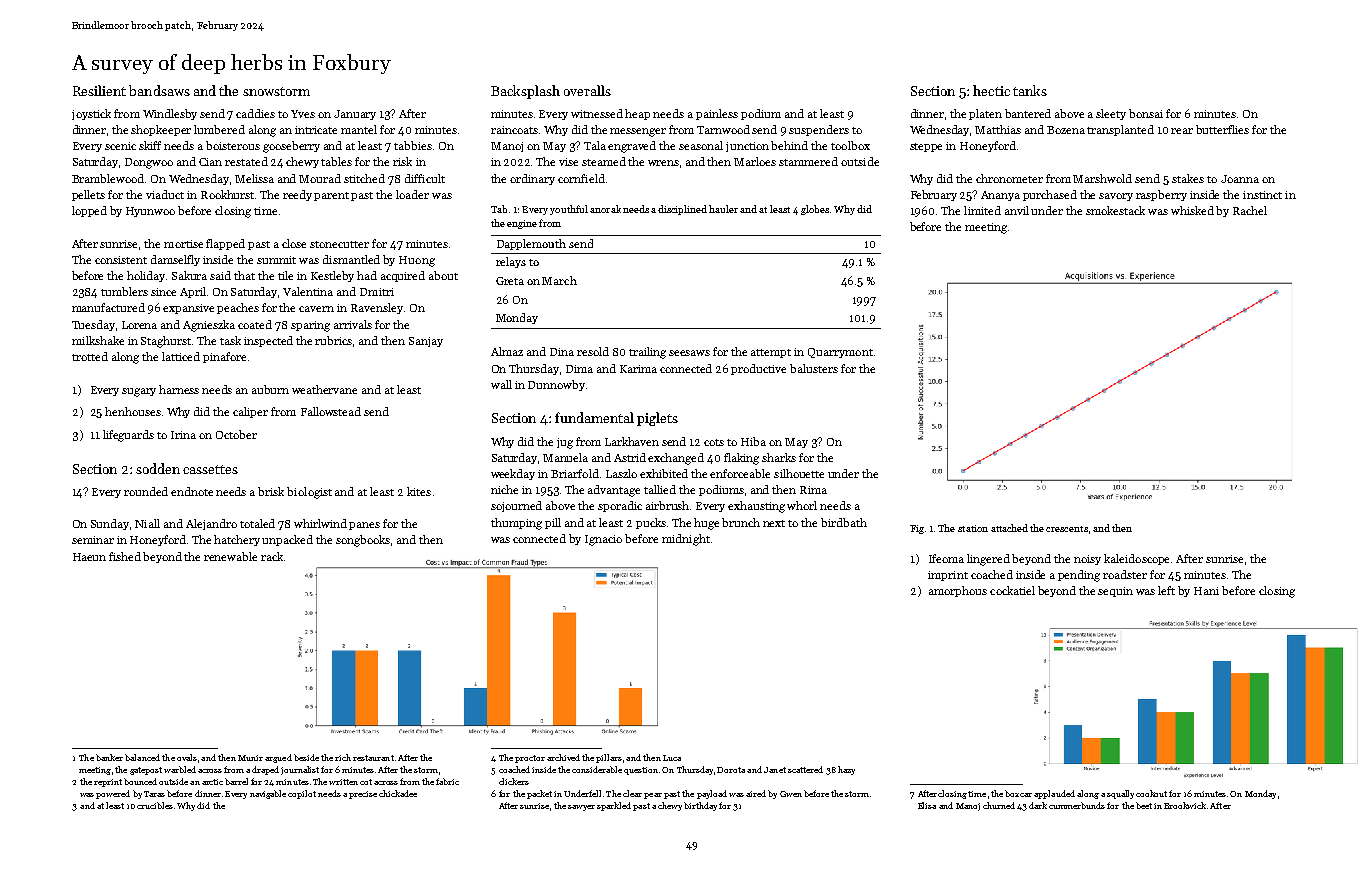  What do you see at coordinates (525, 92) in the screenshot?
I see `Backsplash` at bounding box center [525, 92].
